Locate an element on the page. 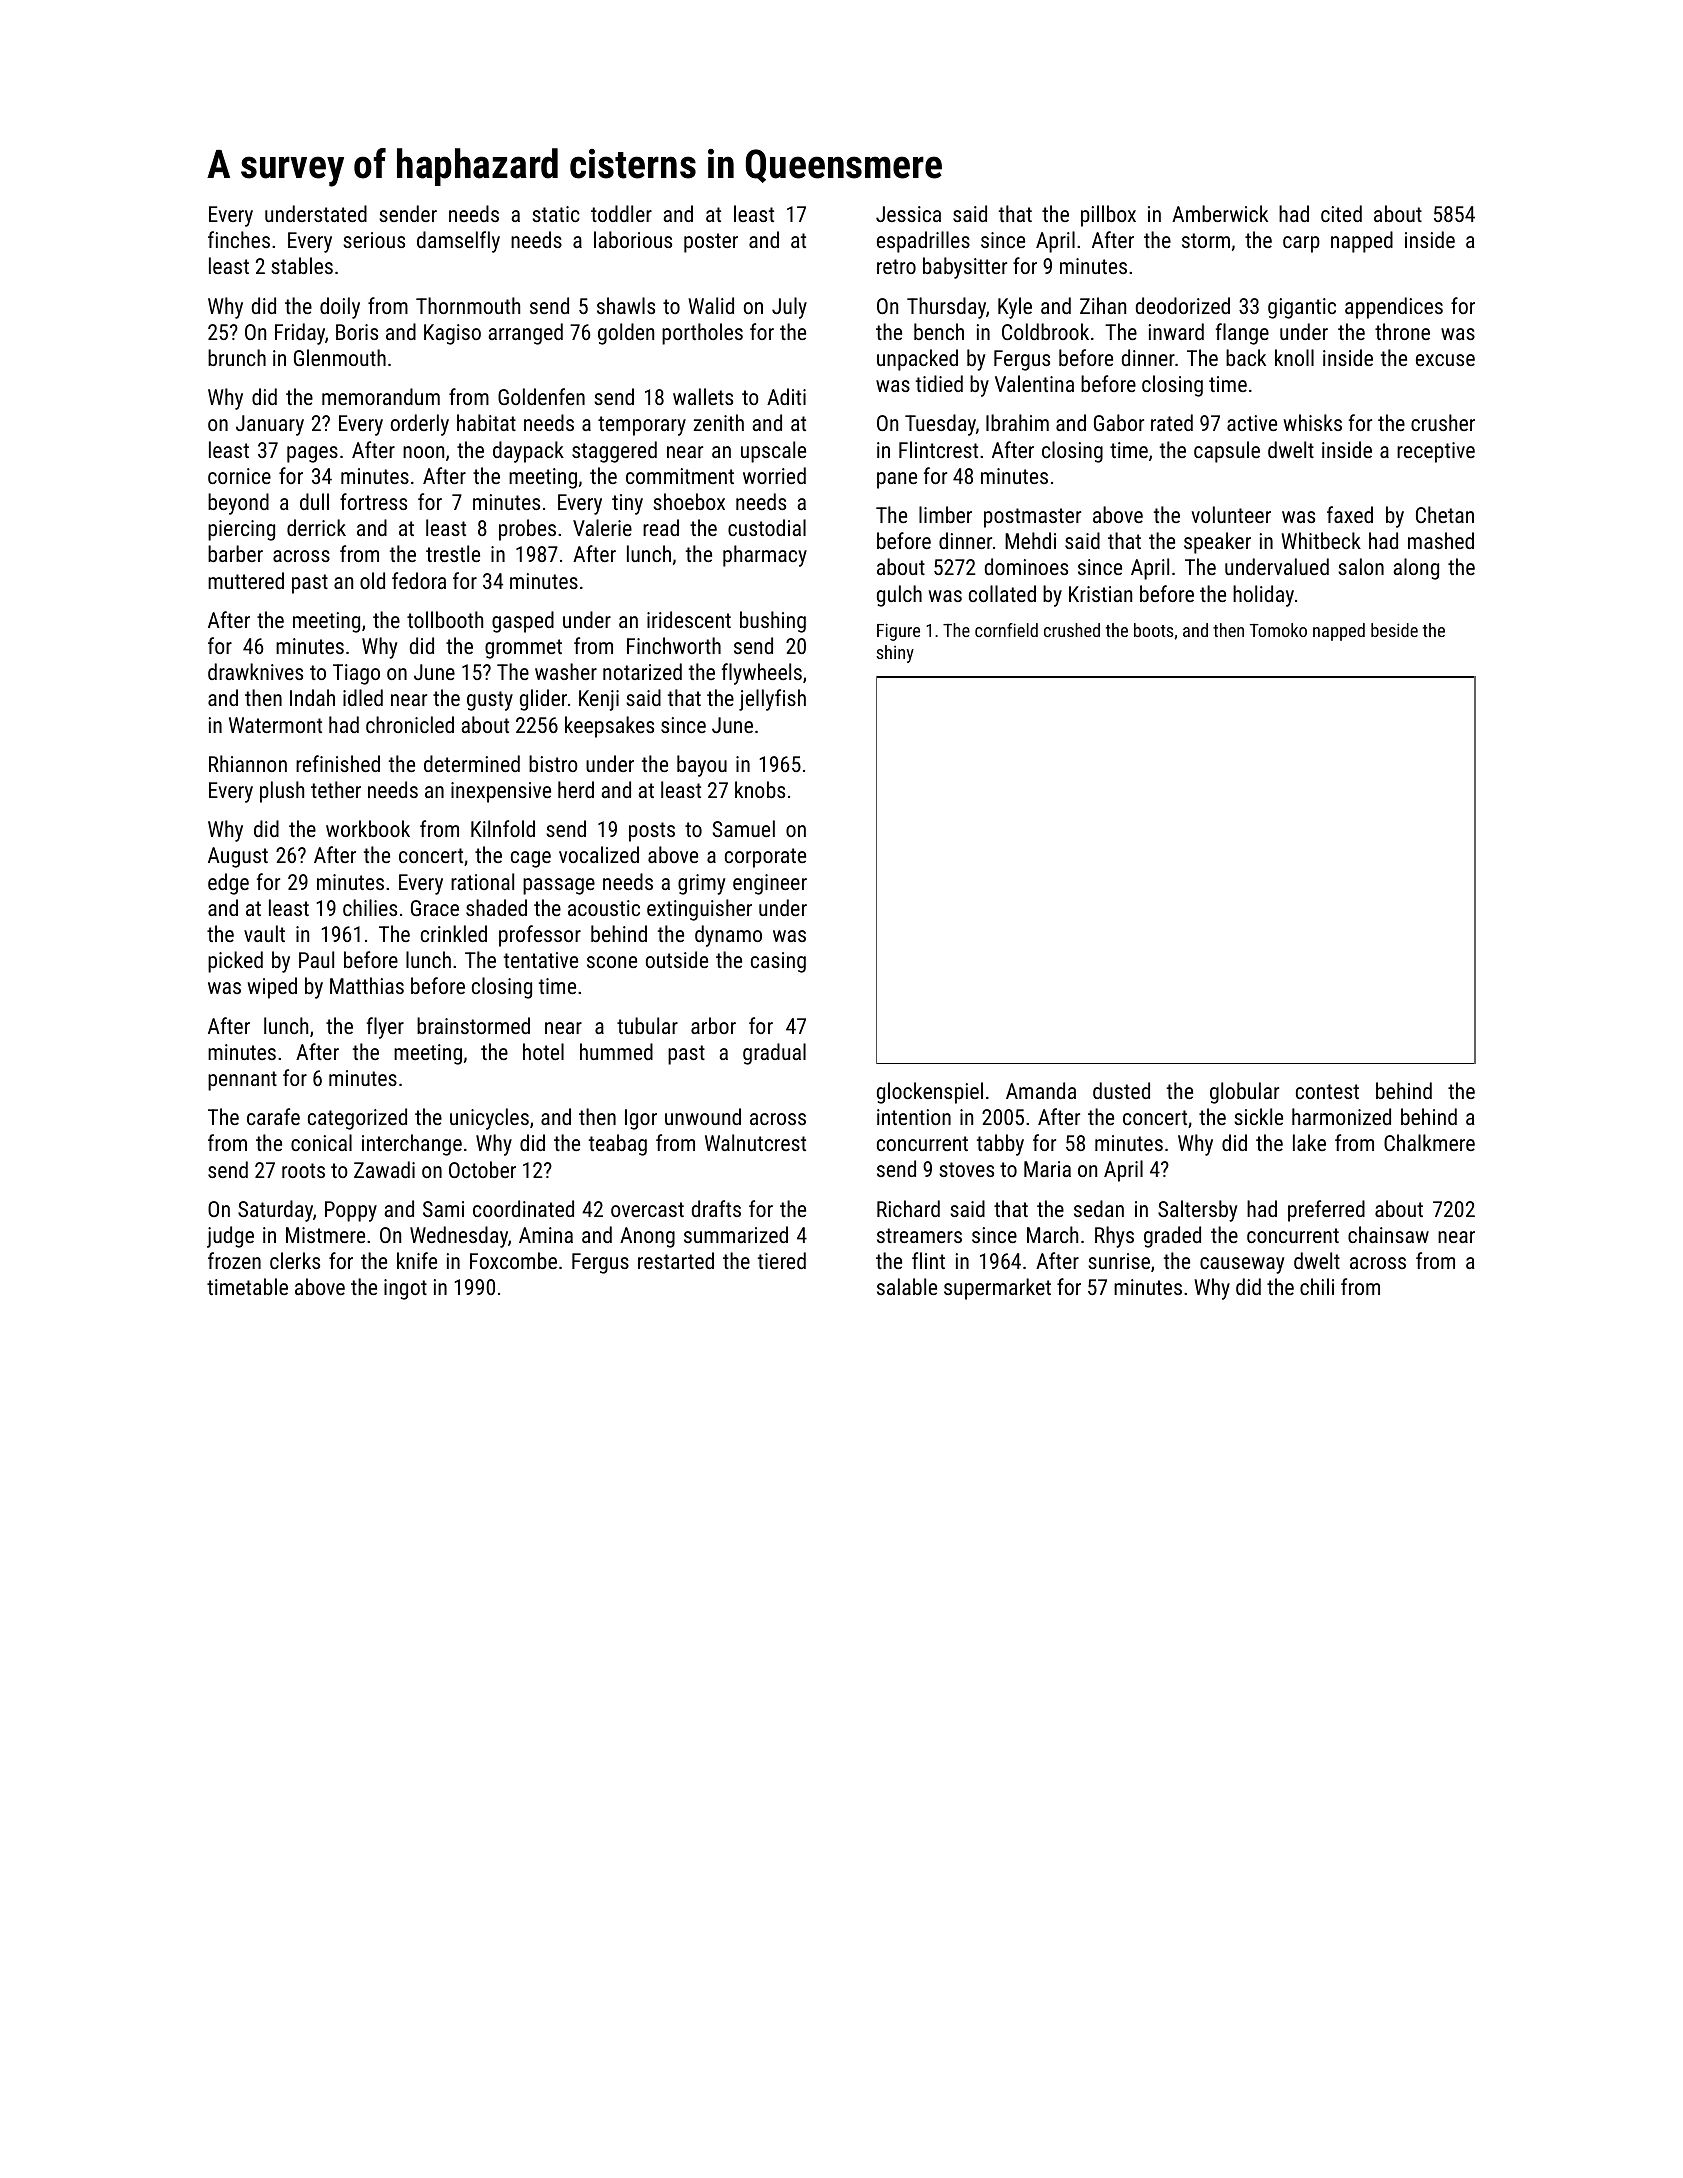 This page has height=2178, width=1683. Amberwick is located at coordinates (1220, 213).
